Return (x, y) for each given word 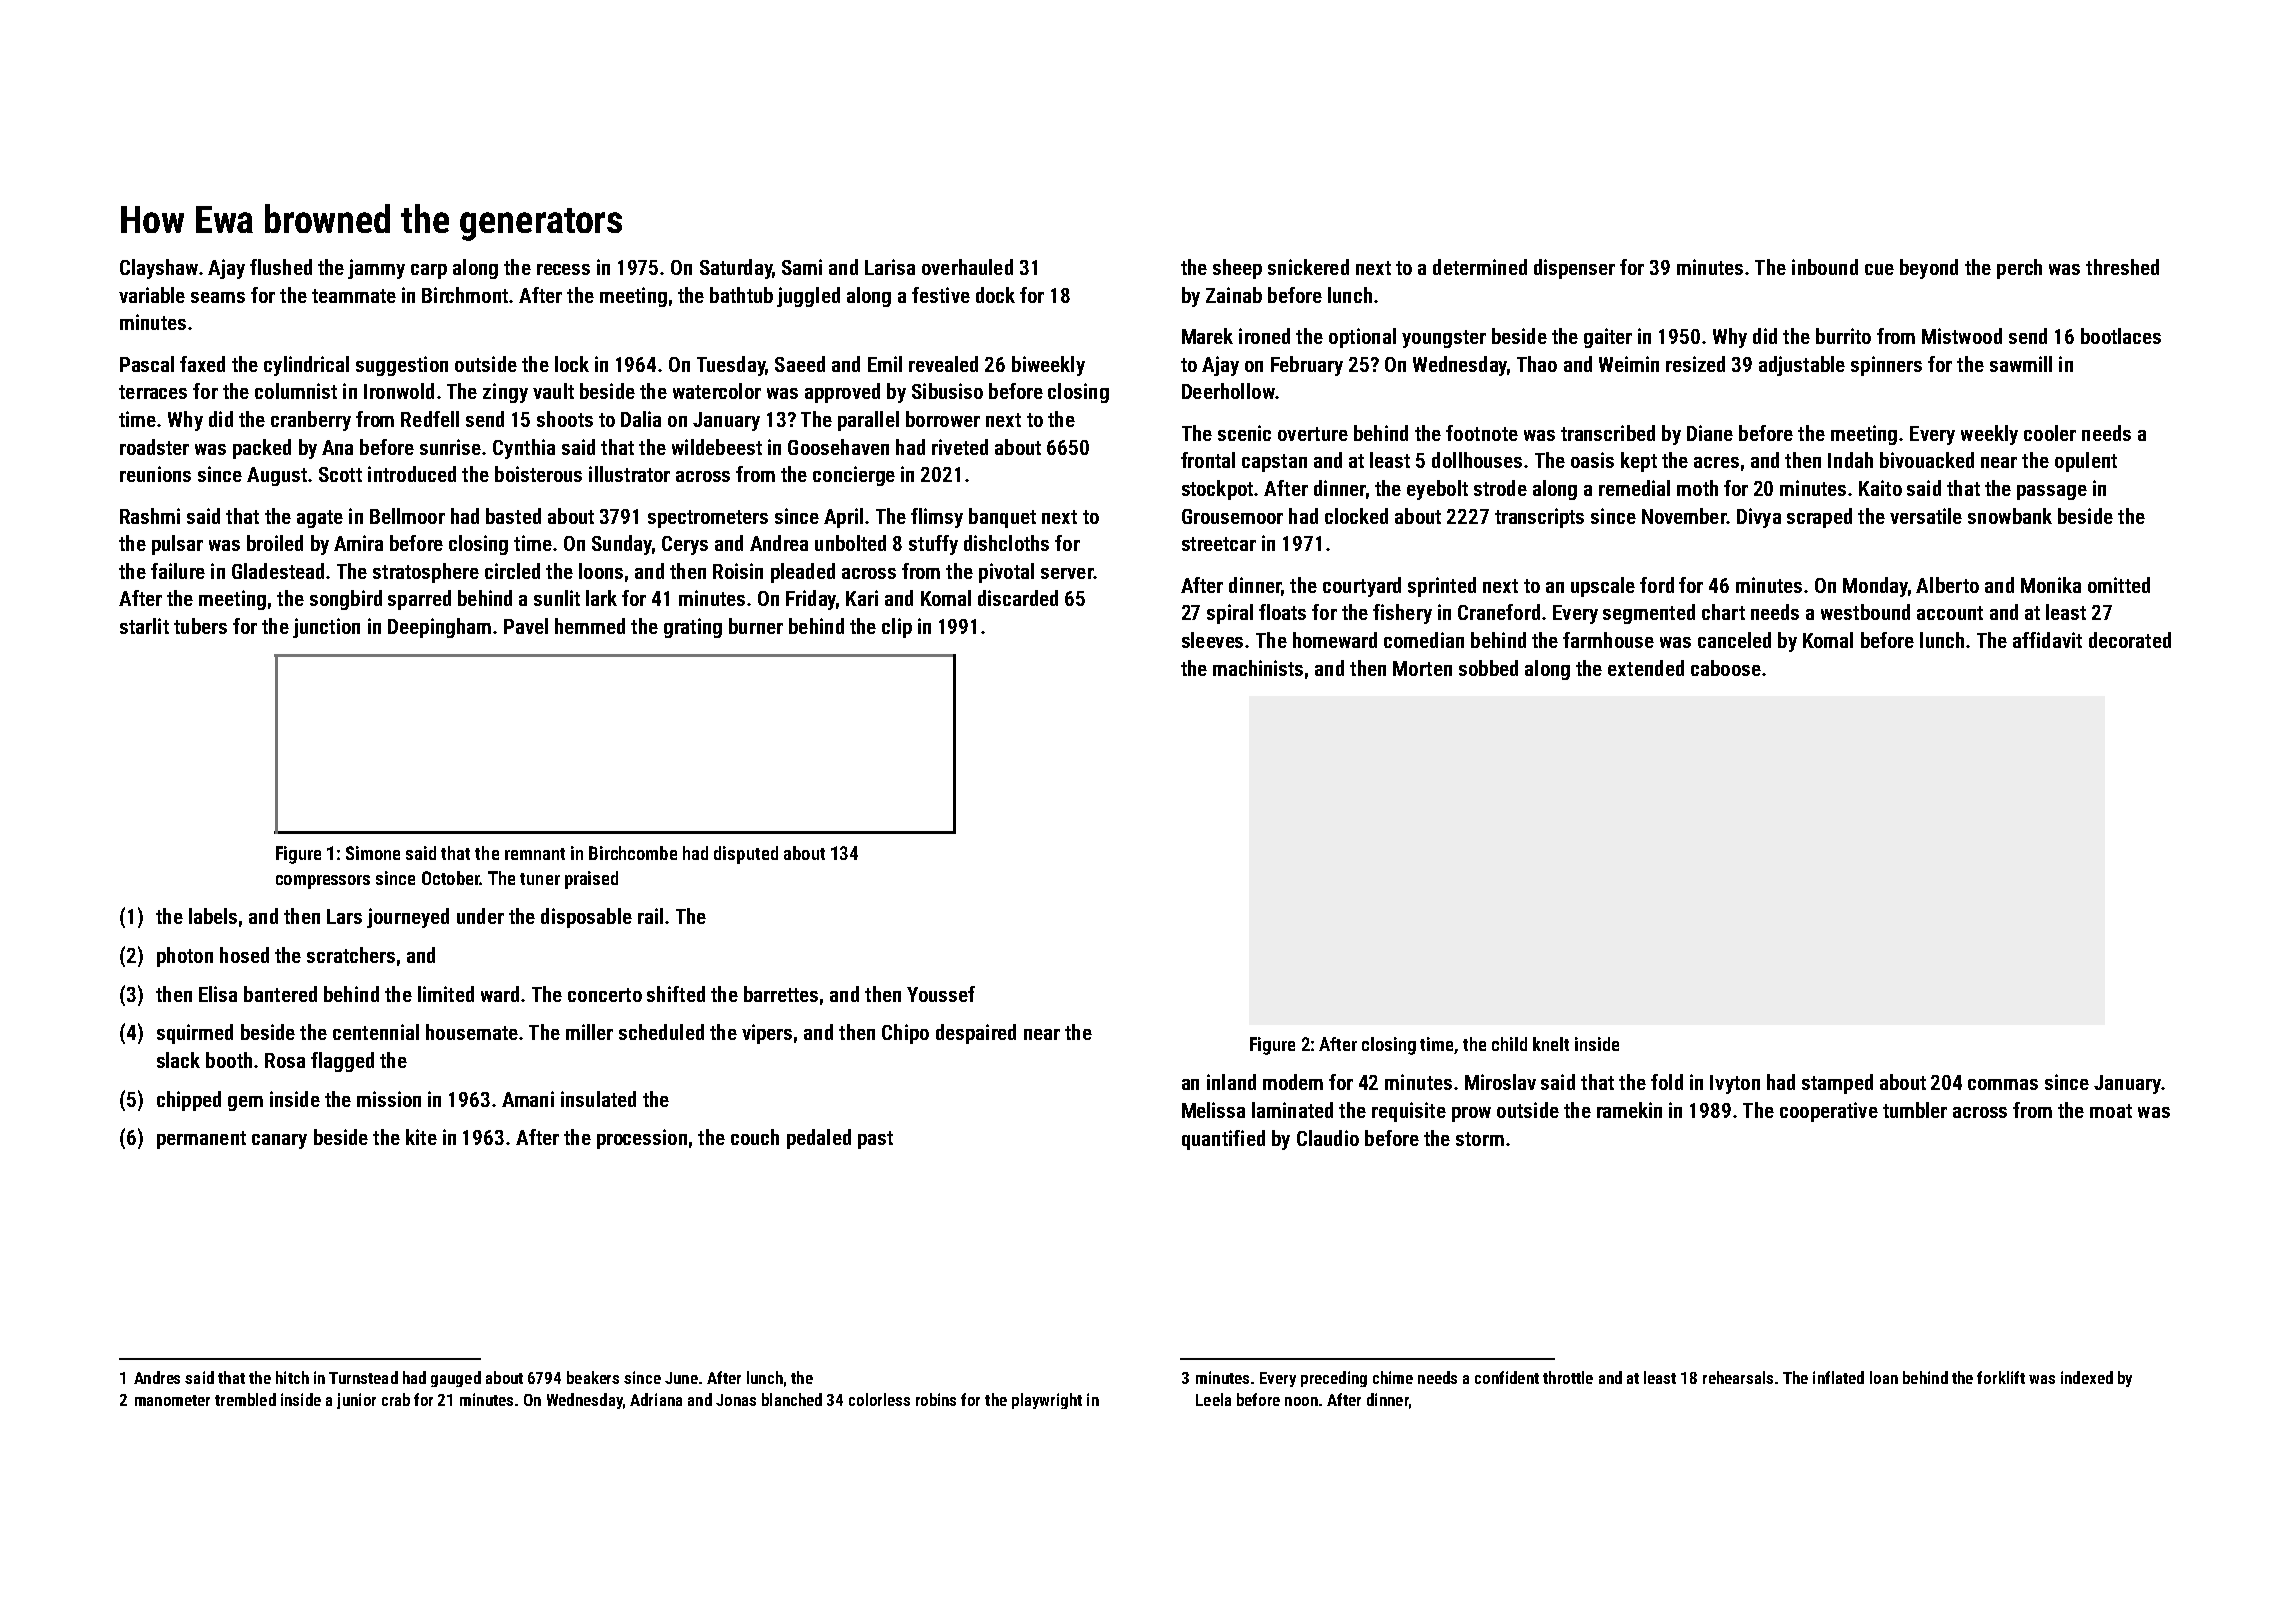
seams (218, 297)
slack (178, 1060)
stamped (1837, 1084)
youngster (1444, 339)
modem (1293, 1082)
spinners (1886, 366)
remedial (1634, 488)
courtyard (1362, 587)
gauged (456, 1379)
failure (178, 571)
